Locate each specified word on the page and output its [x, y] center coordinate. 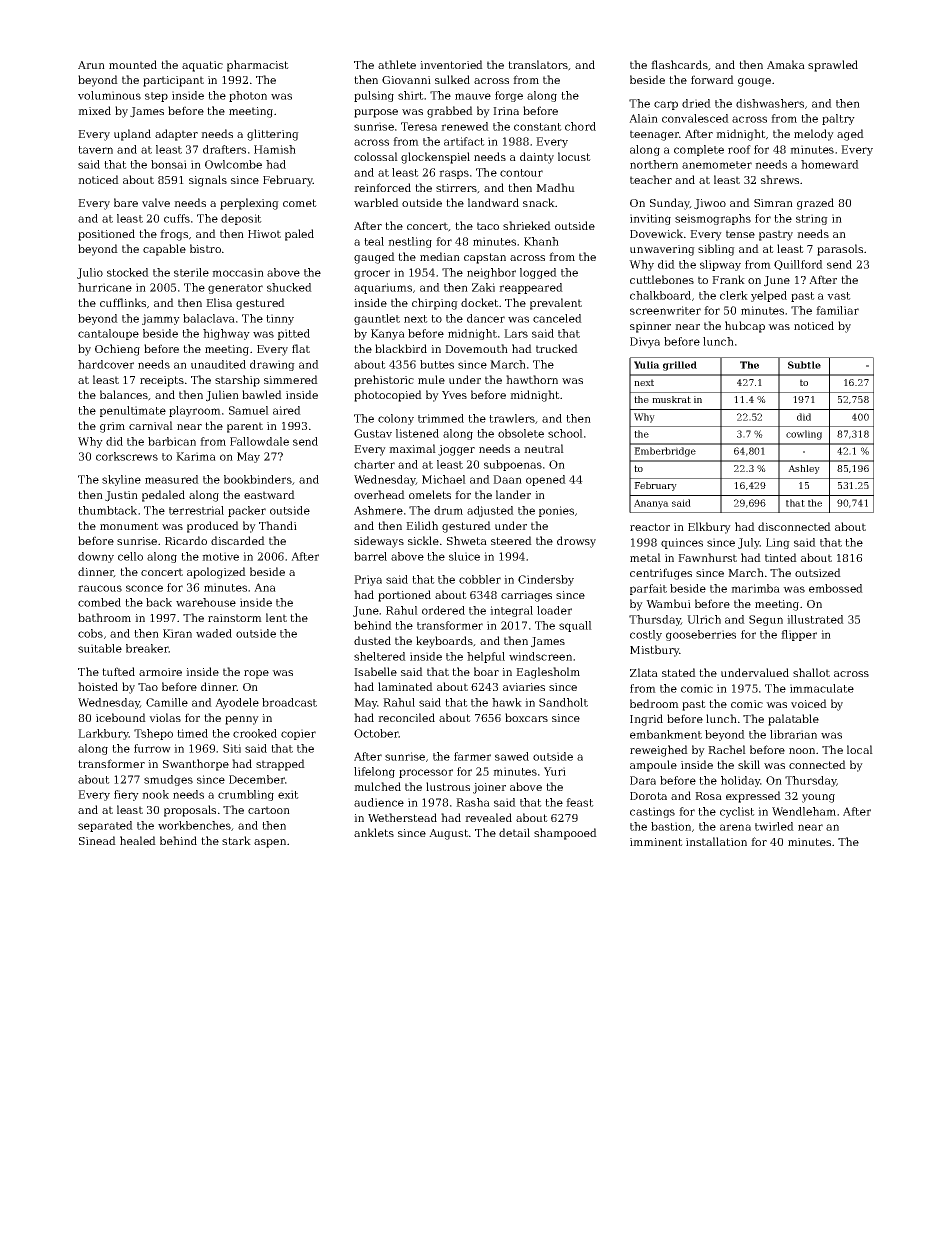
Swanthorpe [196, 765]
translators [538, 64]
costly [646, 635]
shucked [289, 287]
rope [256, 674]
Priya [368, 580]
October [376, 733]
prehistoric [384, 381]
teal [374, 241]
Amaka [786, 64]
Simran [773, 203]
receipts [162, 381]
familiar [837, 310]
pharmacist [258, 66]
